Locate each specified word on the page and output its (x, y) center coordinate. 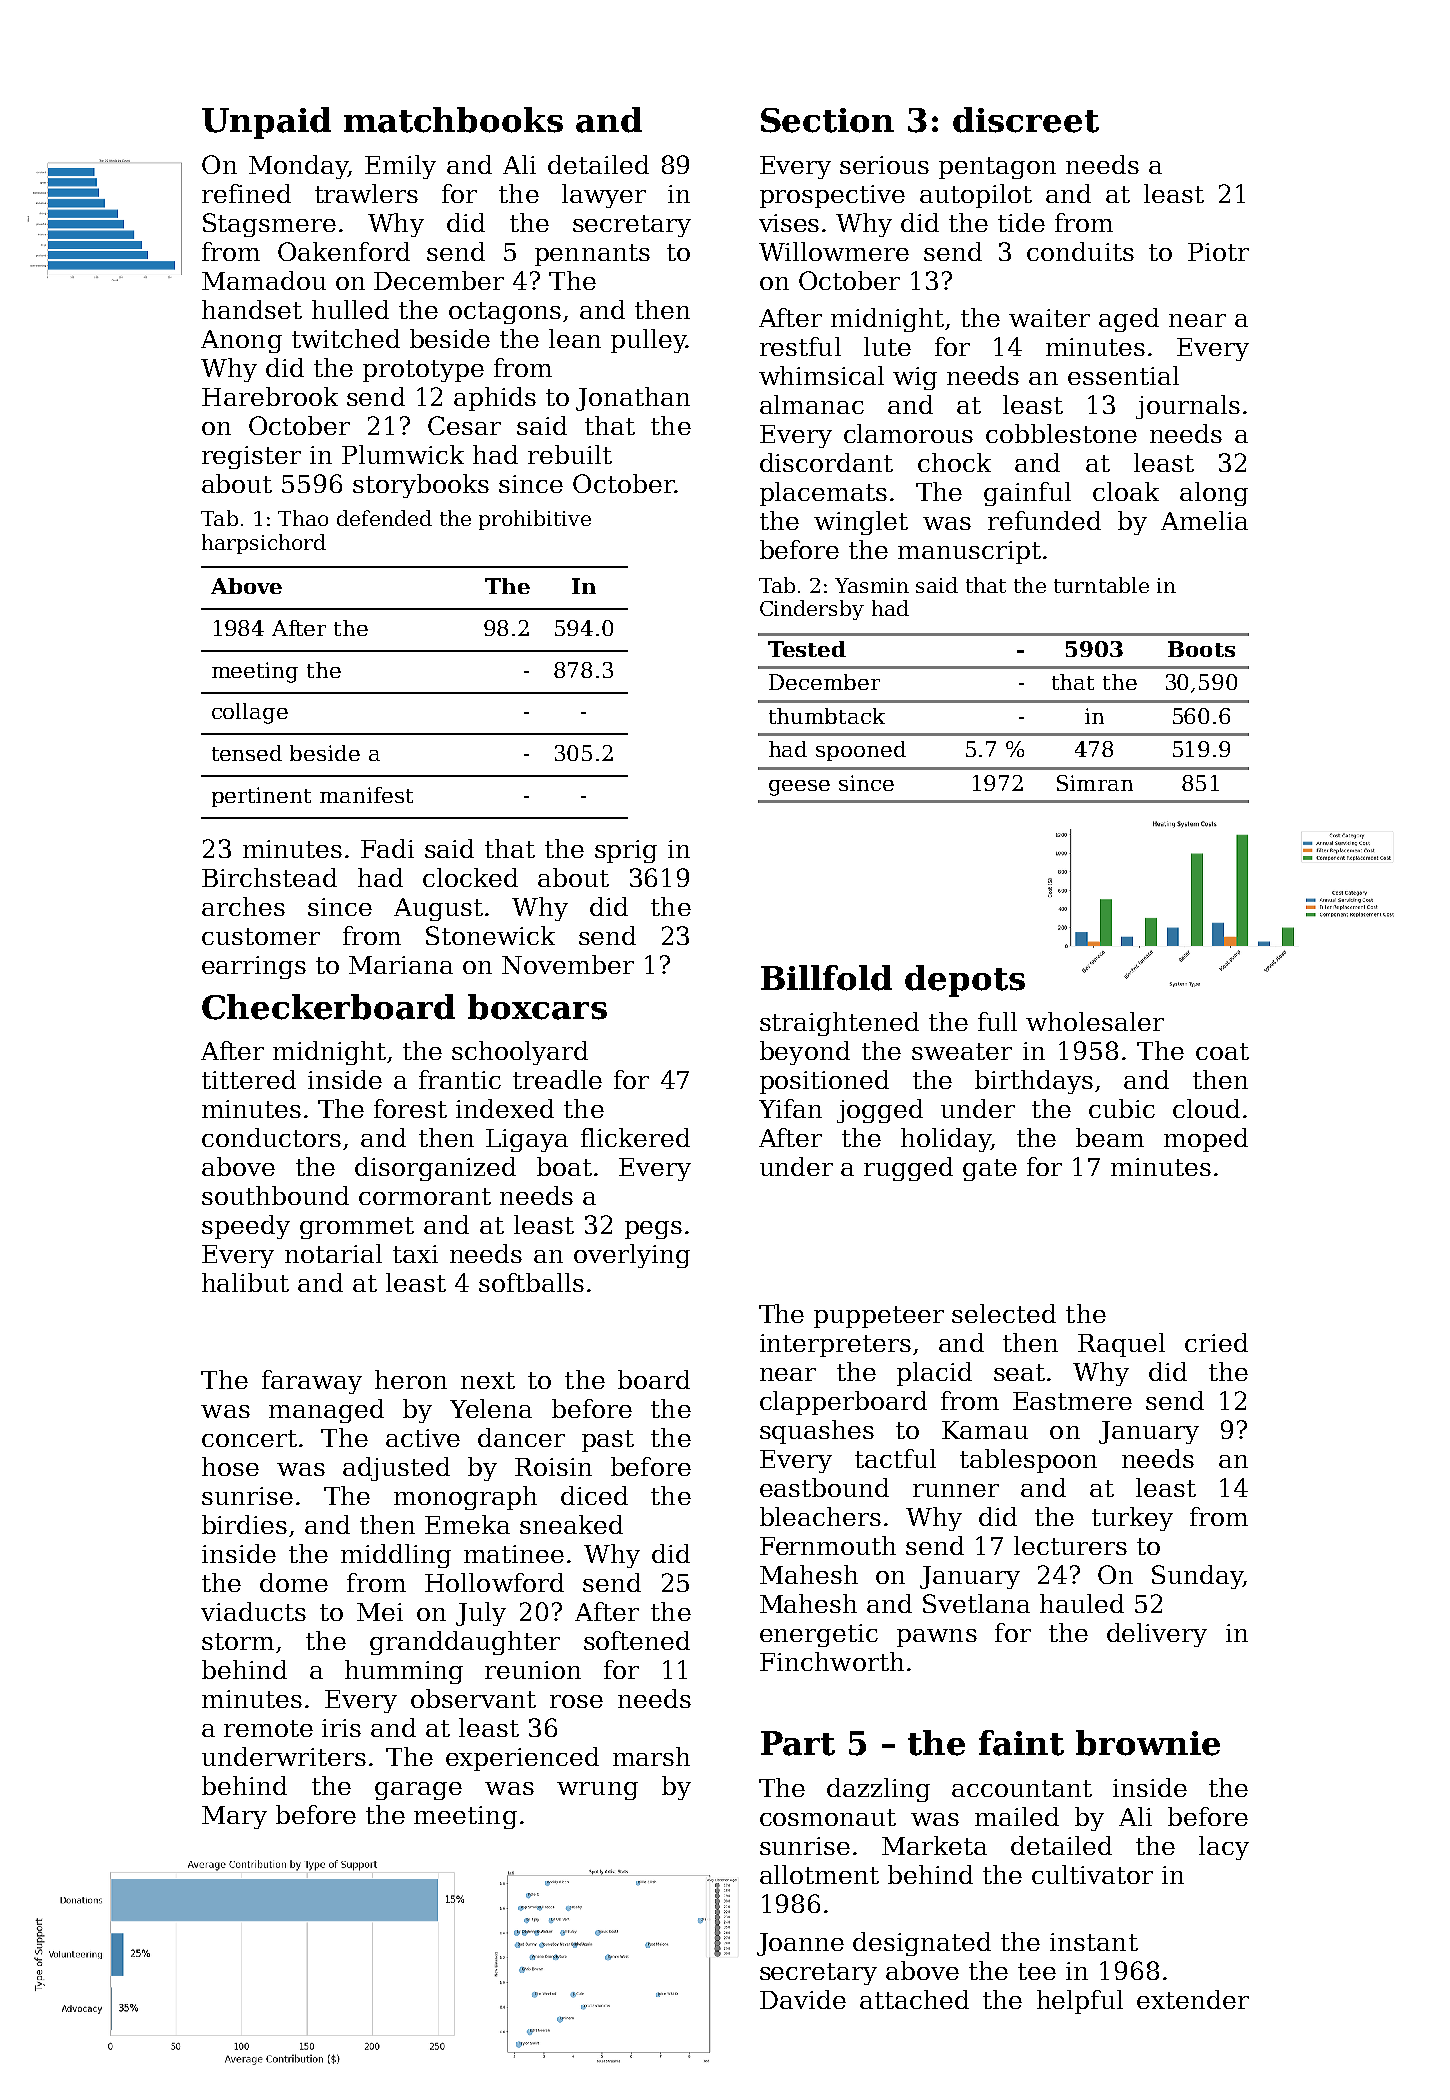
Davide (803, 1999)
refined (246, 193)
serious (884, 165)
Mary (234, 1817)
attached (914, 1999)
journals (1188, 407)
